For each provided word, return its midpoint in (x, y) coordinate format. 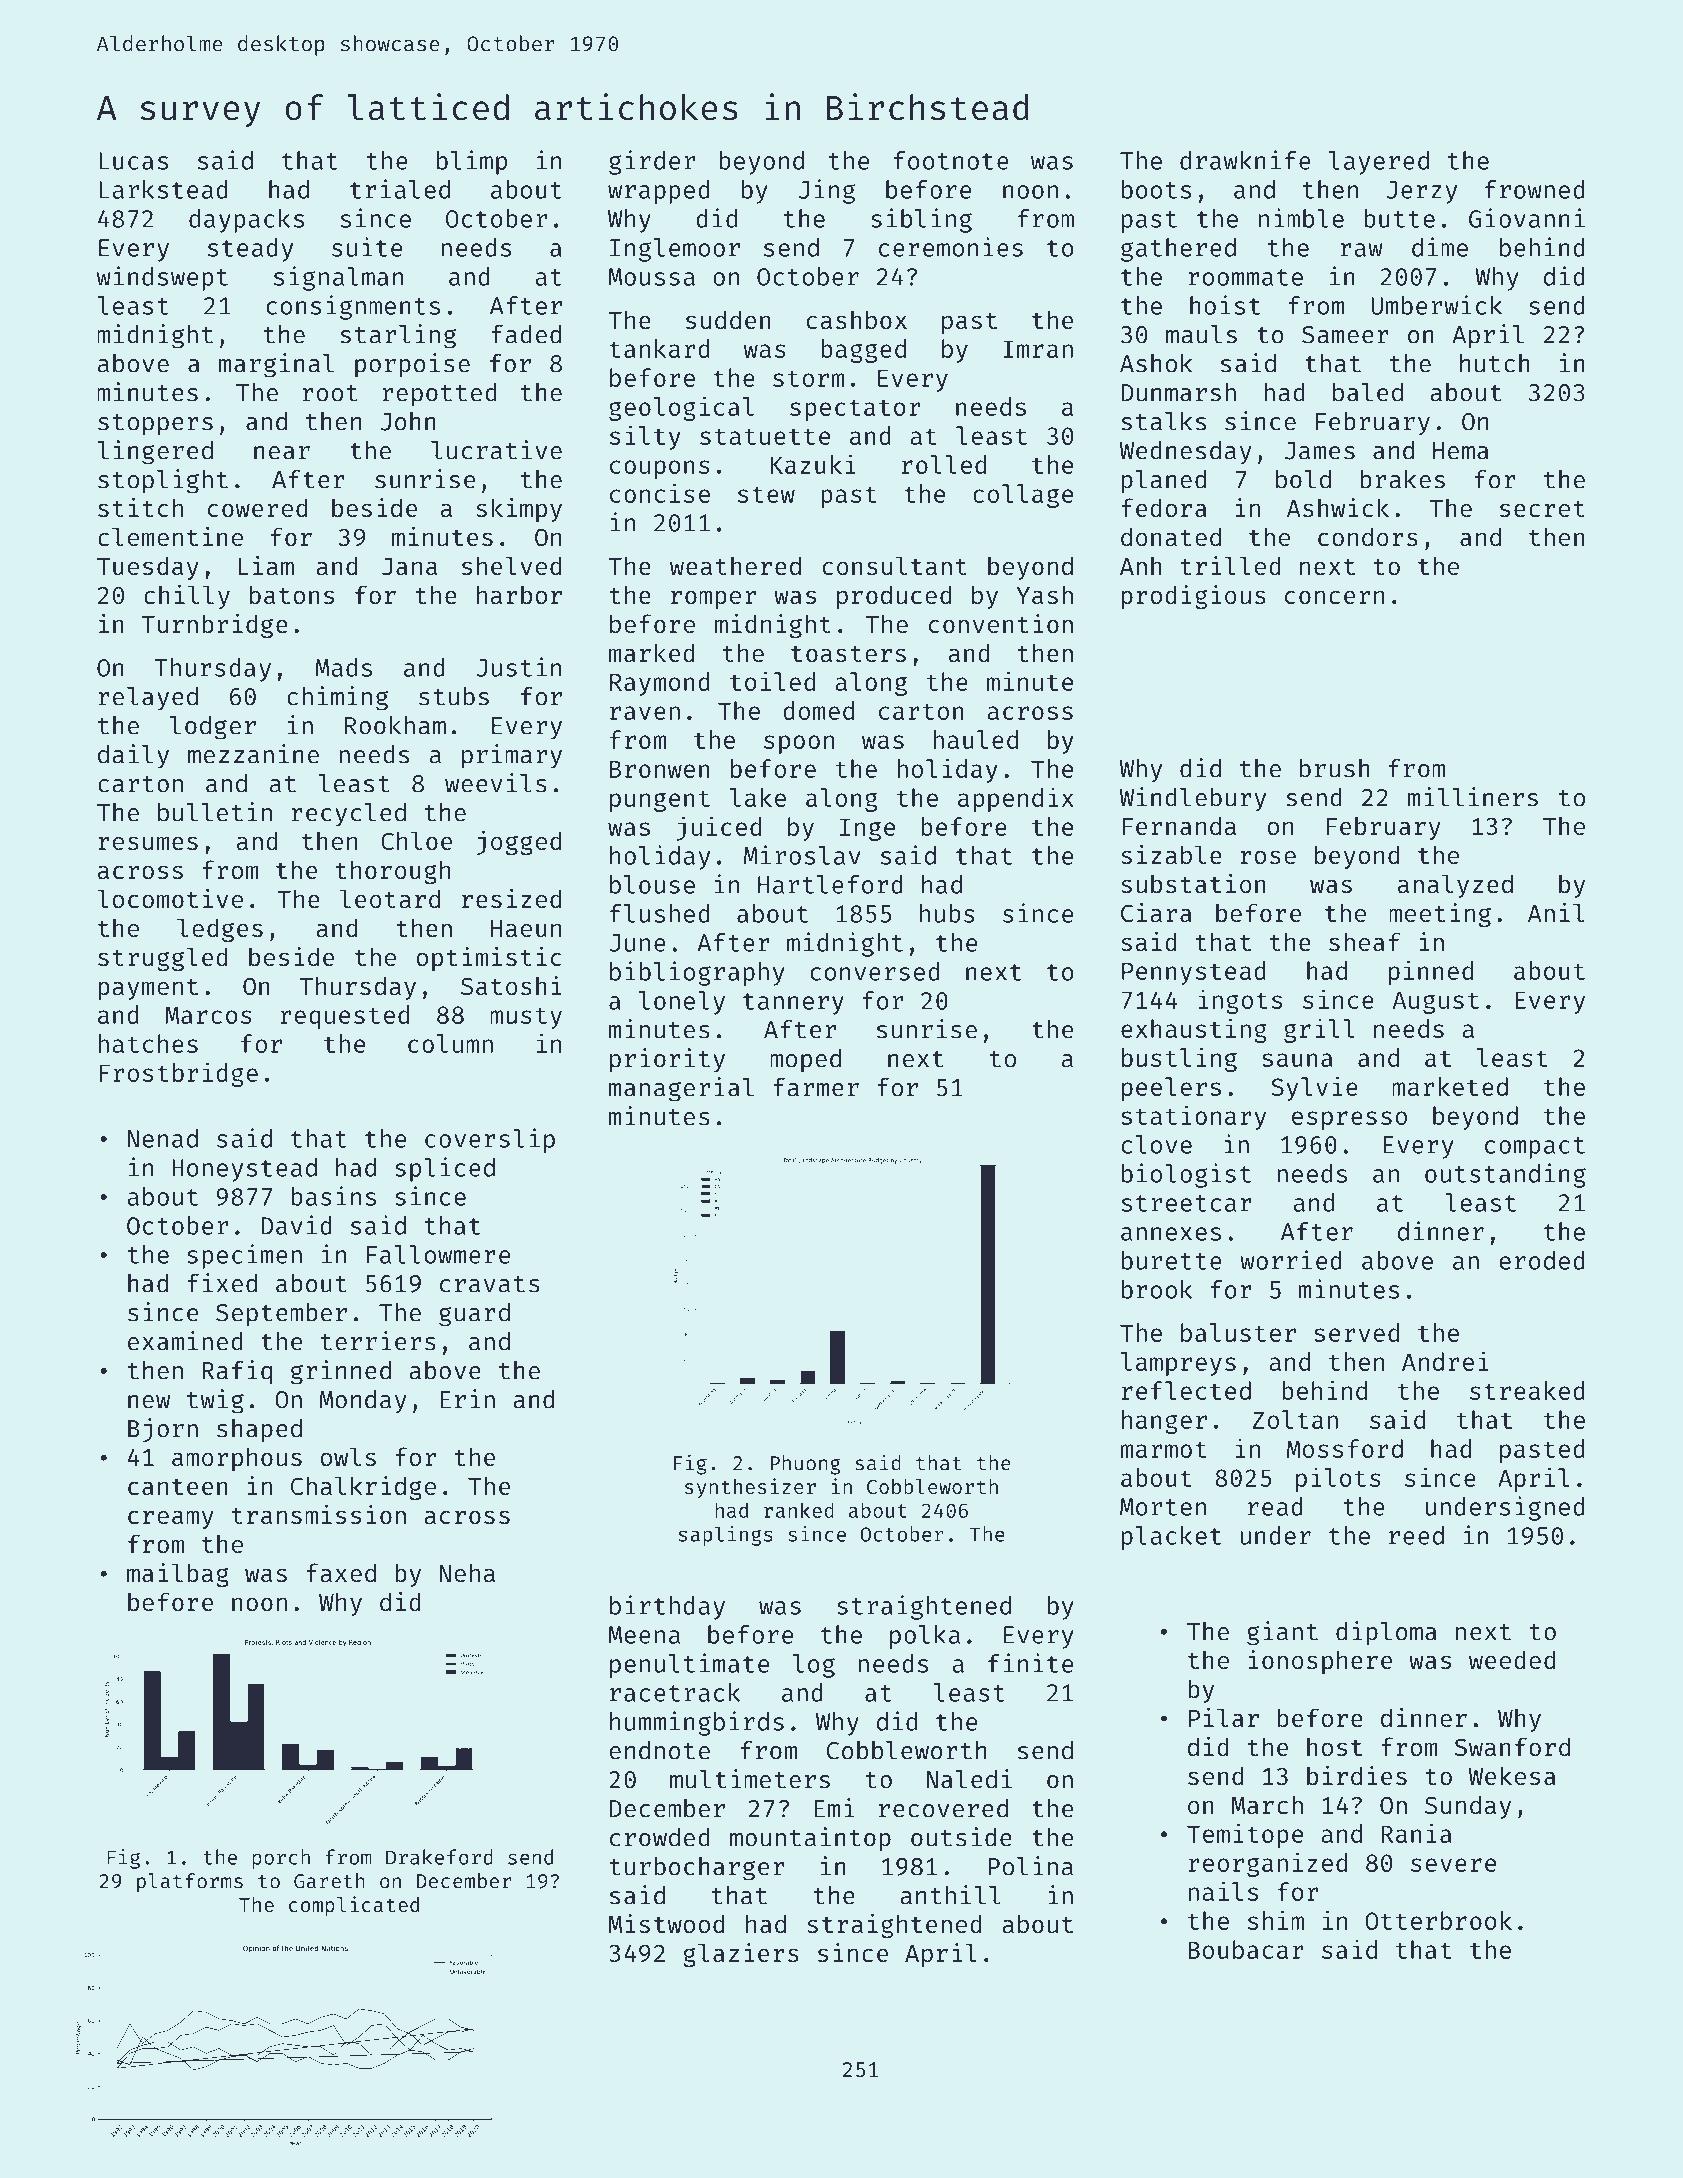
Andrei (1445, 1361)
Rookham (395, 725)
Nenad (163, 1138)
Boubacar (1246, 1949)
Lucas (133, 161)
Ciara (1156, 912)
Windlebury (1192, 799)
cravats (490, 1284)
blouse (652, 884)
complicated (354, 1906)
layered (1379, 163)
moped (805, 1061)
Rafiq (237, 1372)
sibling (921, 220)
